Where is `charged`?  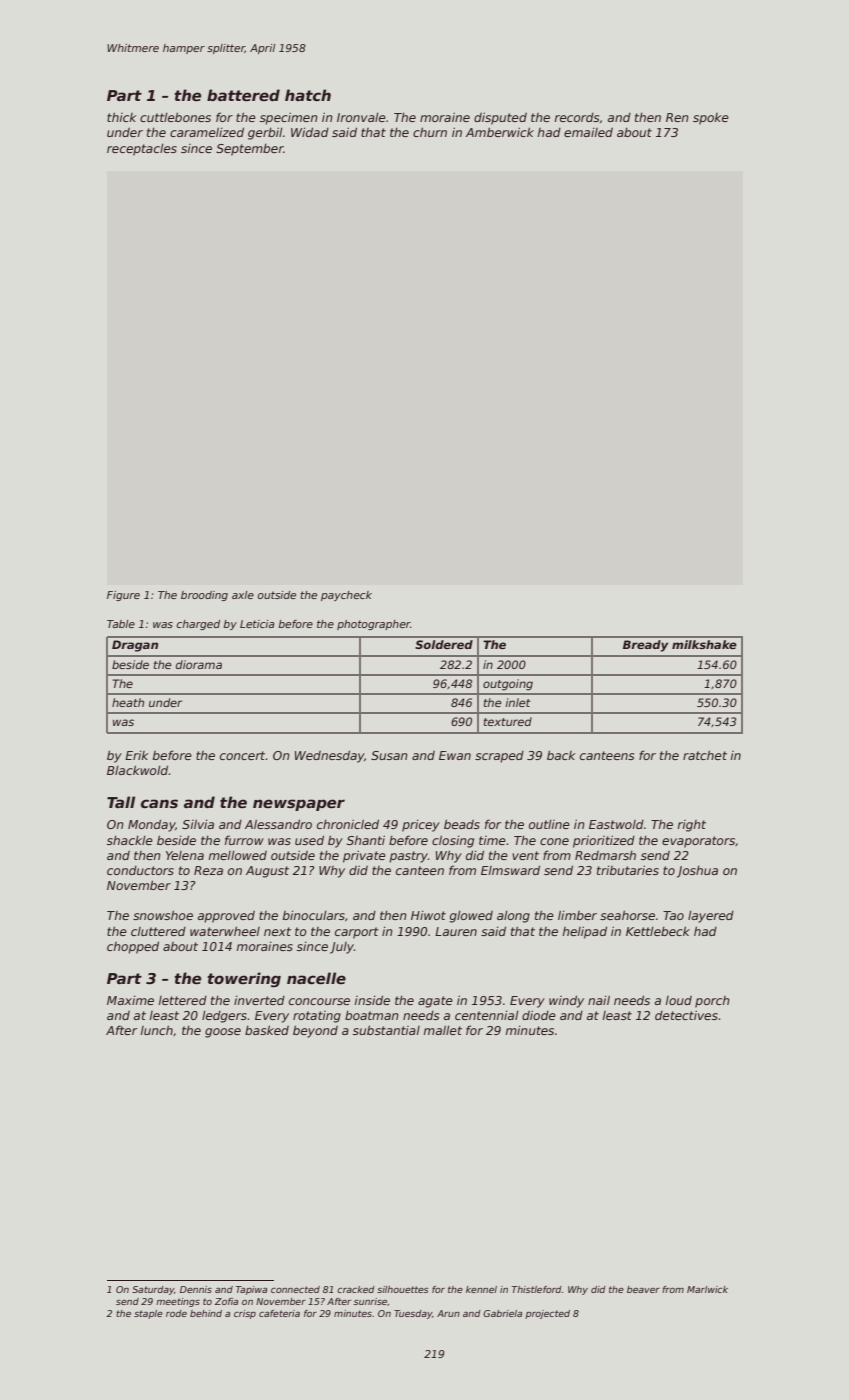
charged is located at coordinates (198, 625).
